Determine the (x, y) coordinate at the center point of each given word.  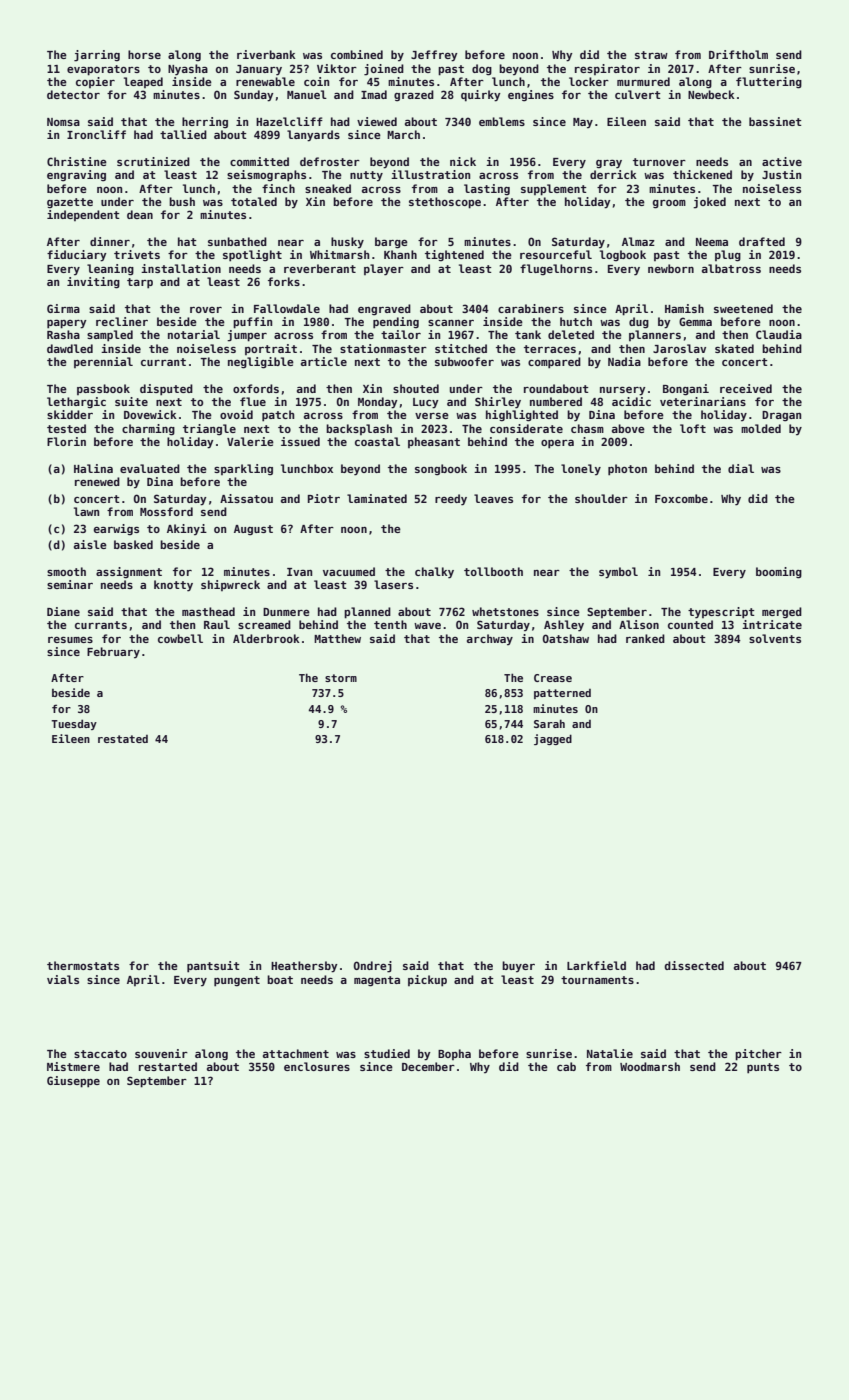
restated (123, 739)
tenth (390, 624)
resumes (70, 640)
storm (341, 678)
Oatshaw (565, 638)
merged (782, 613)
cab (566, 1066)
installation (181, 268)
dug (639, 323)
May (583, 123)
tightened (454, 255)
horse (144, 54)
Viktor (337, 68)
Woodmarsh (650, 1066)
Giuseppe (73, 1082)
